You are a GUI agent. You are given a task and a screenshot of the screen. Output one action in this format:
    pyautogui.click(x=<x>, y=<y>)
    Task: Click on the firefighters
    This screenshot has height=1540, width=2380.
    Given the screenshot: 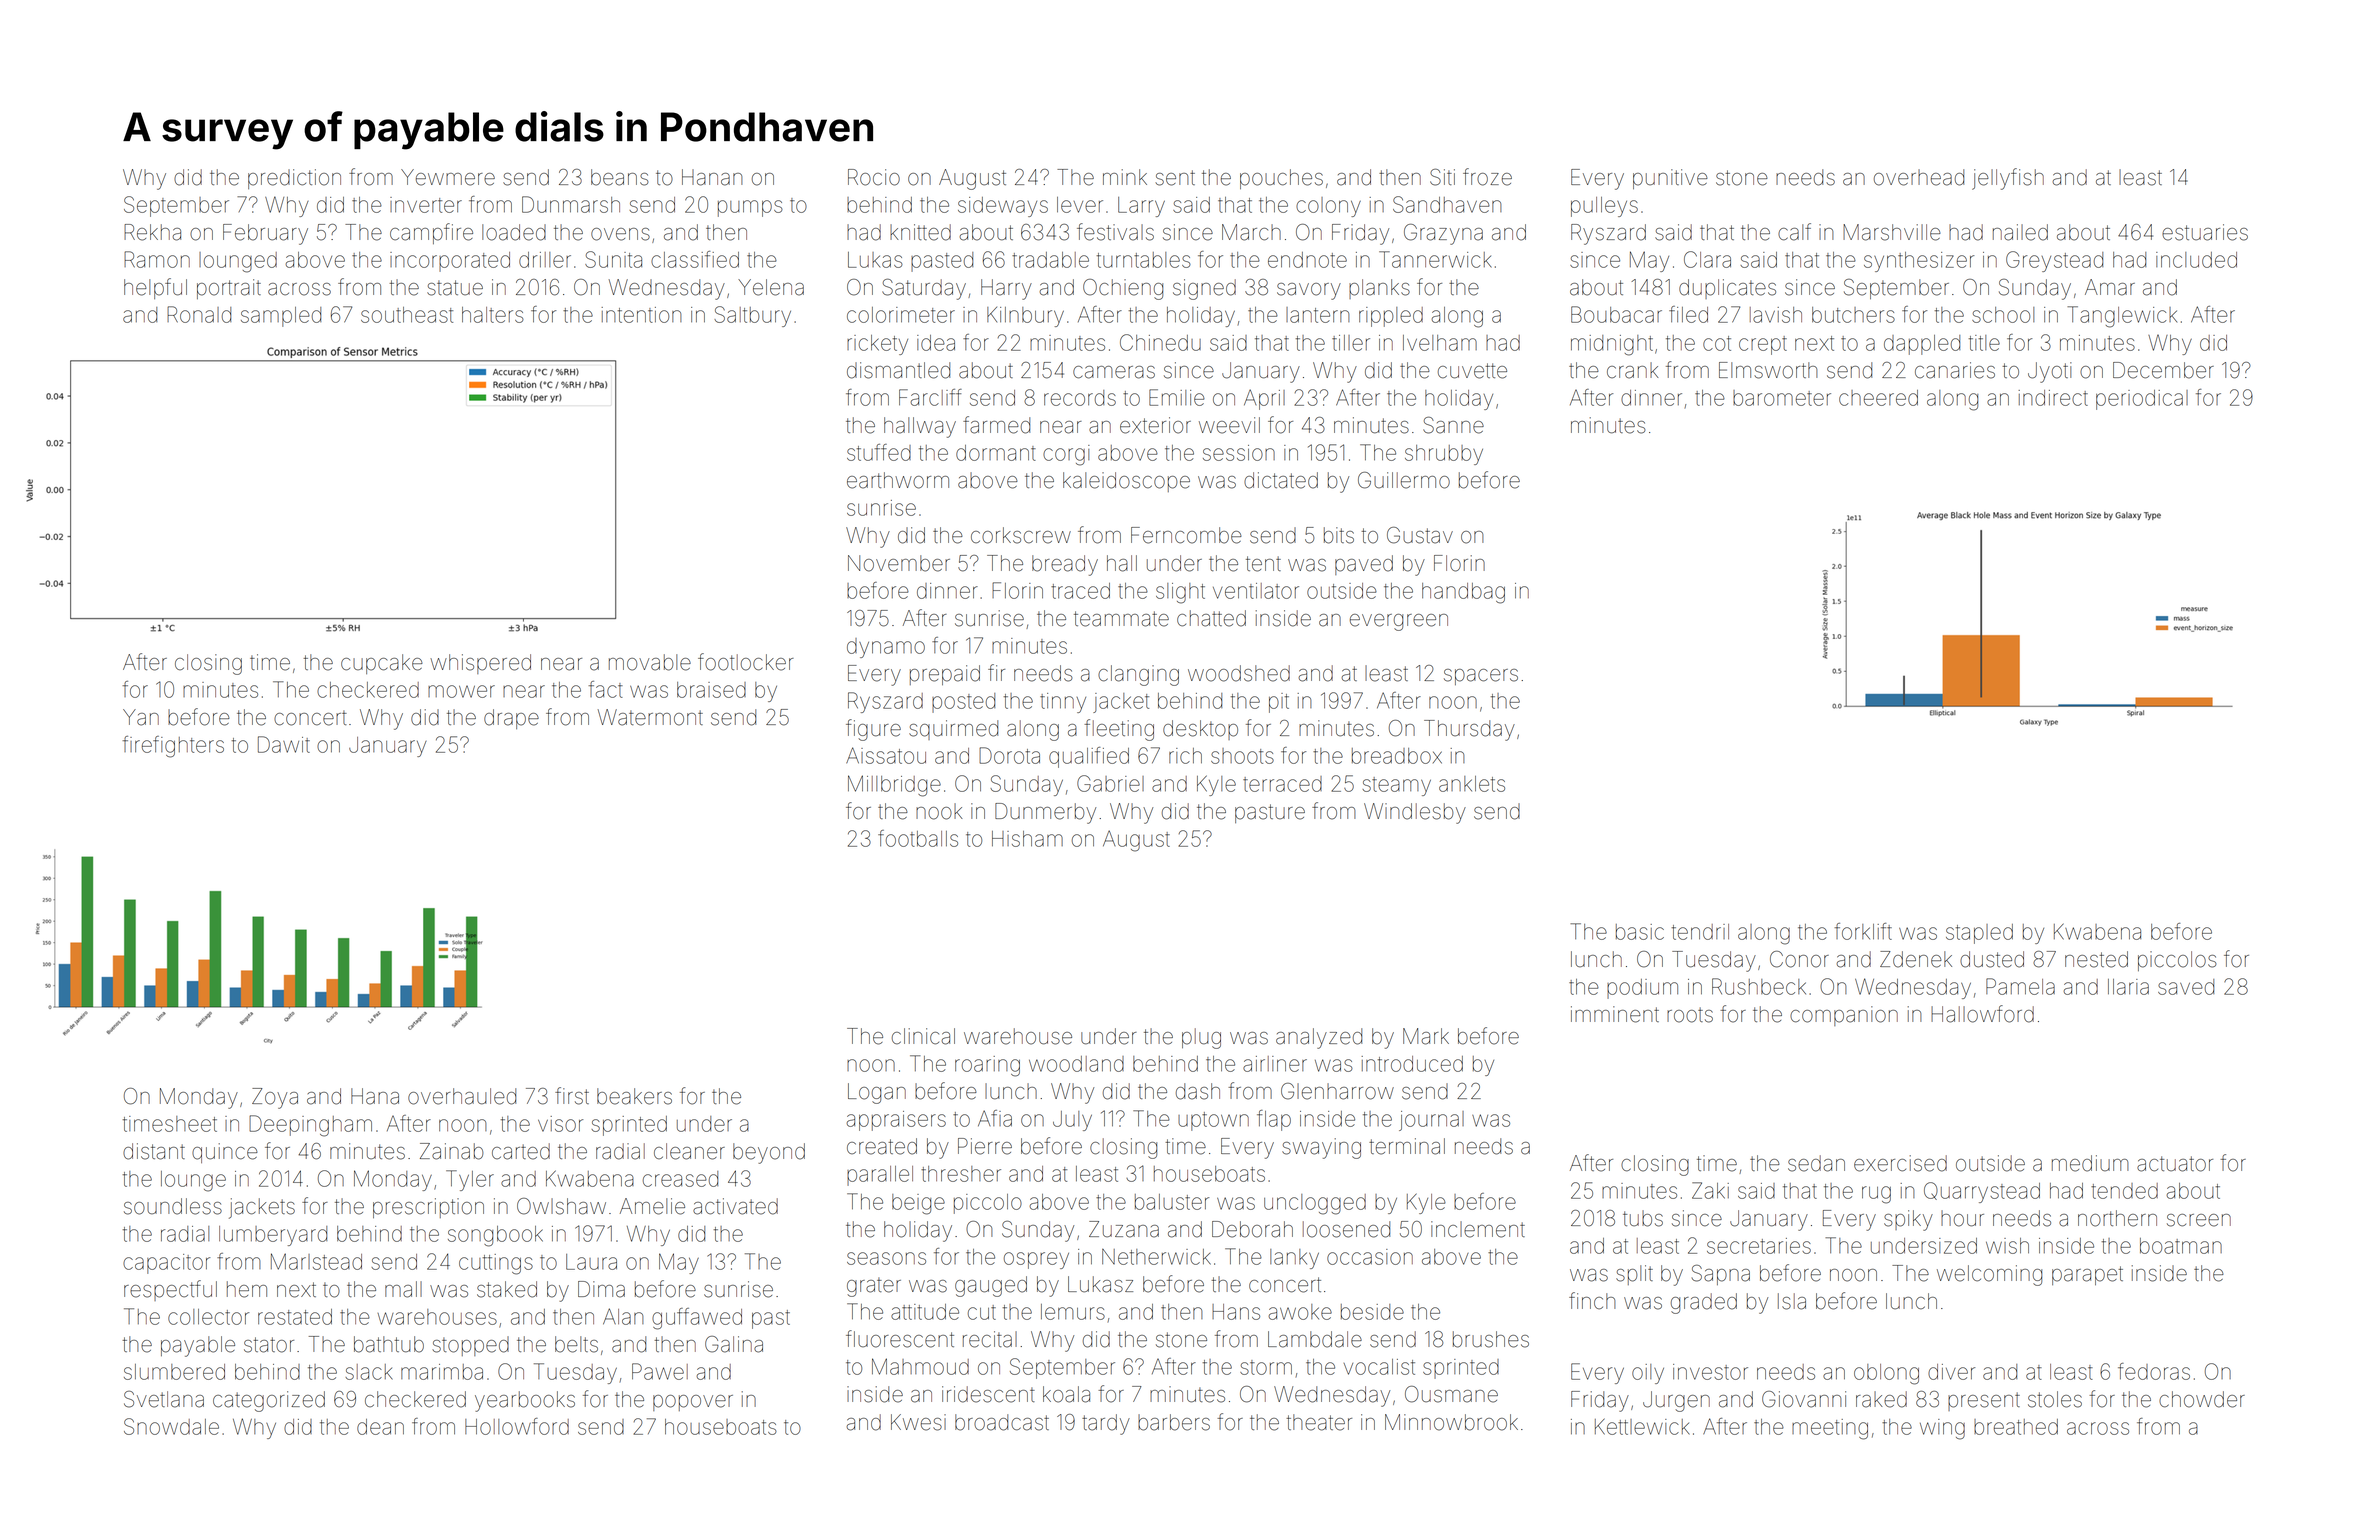 What is the action you would take?
    pyautogui.click(x=173, y=747)
